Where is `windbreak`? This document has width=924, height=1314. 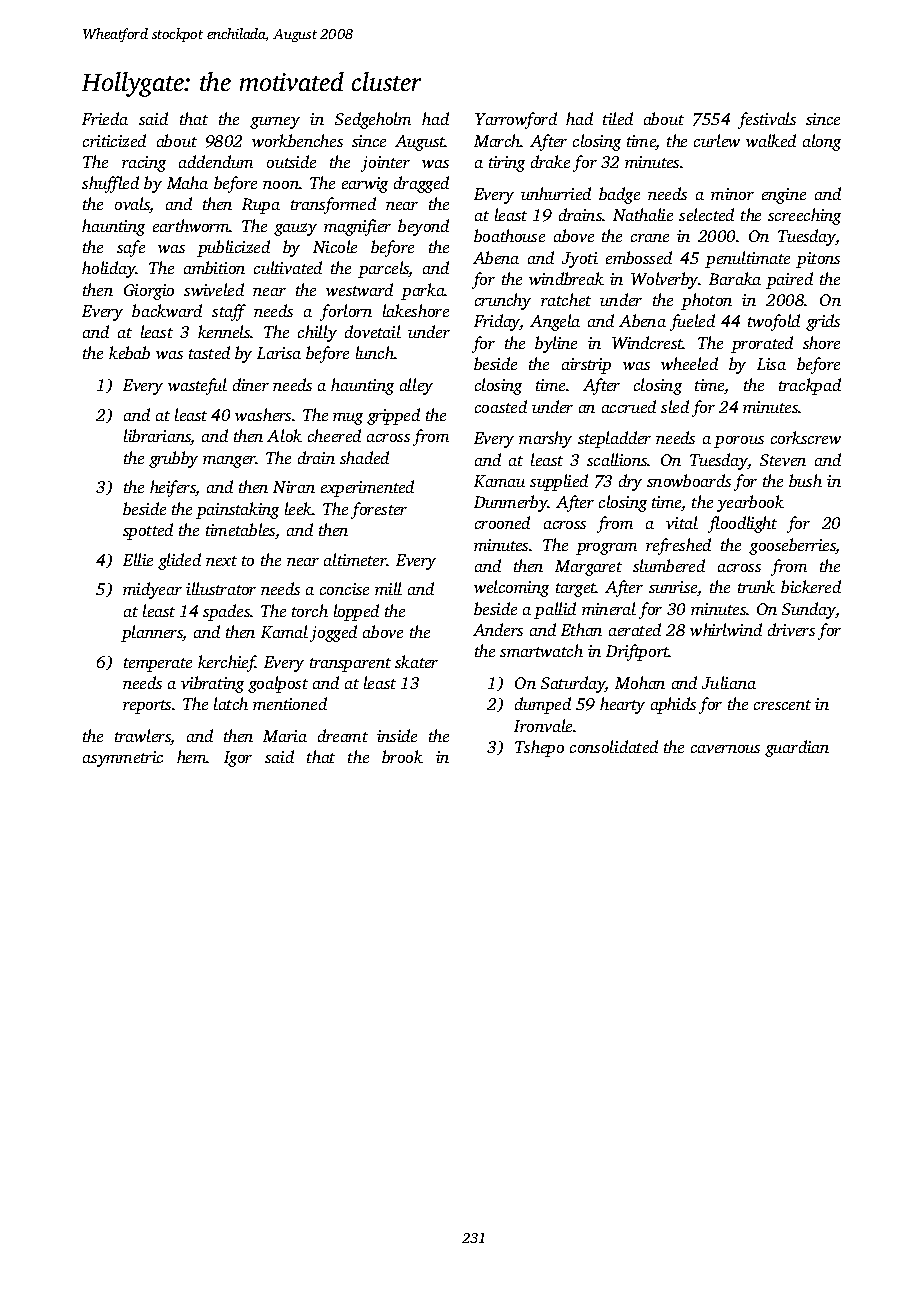 windbreak is located at coordinates (566, 278).
